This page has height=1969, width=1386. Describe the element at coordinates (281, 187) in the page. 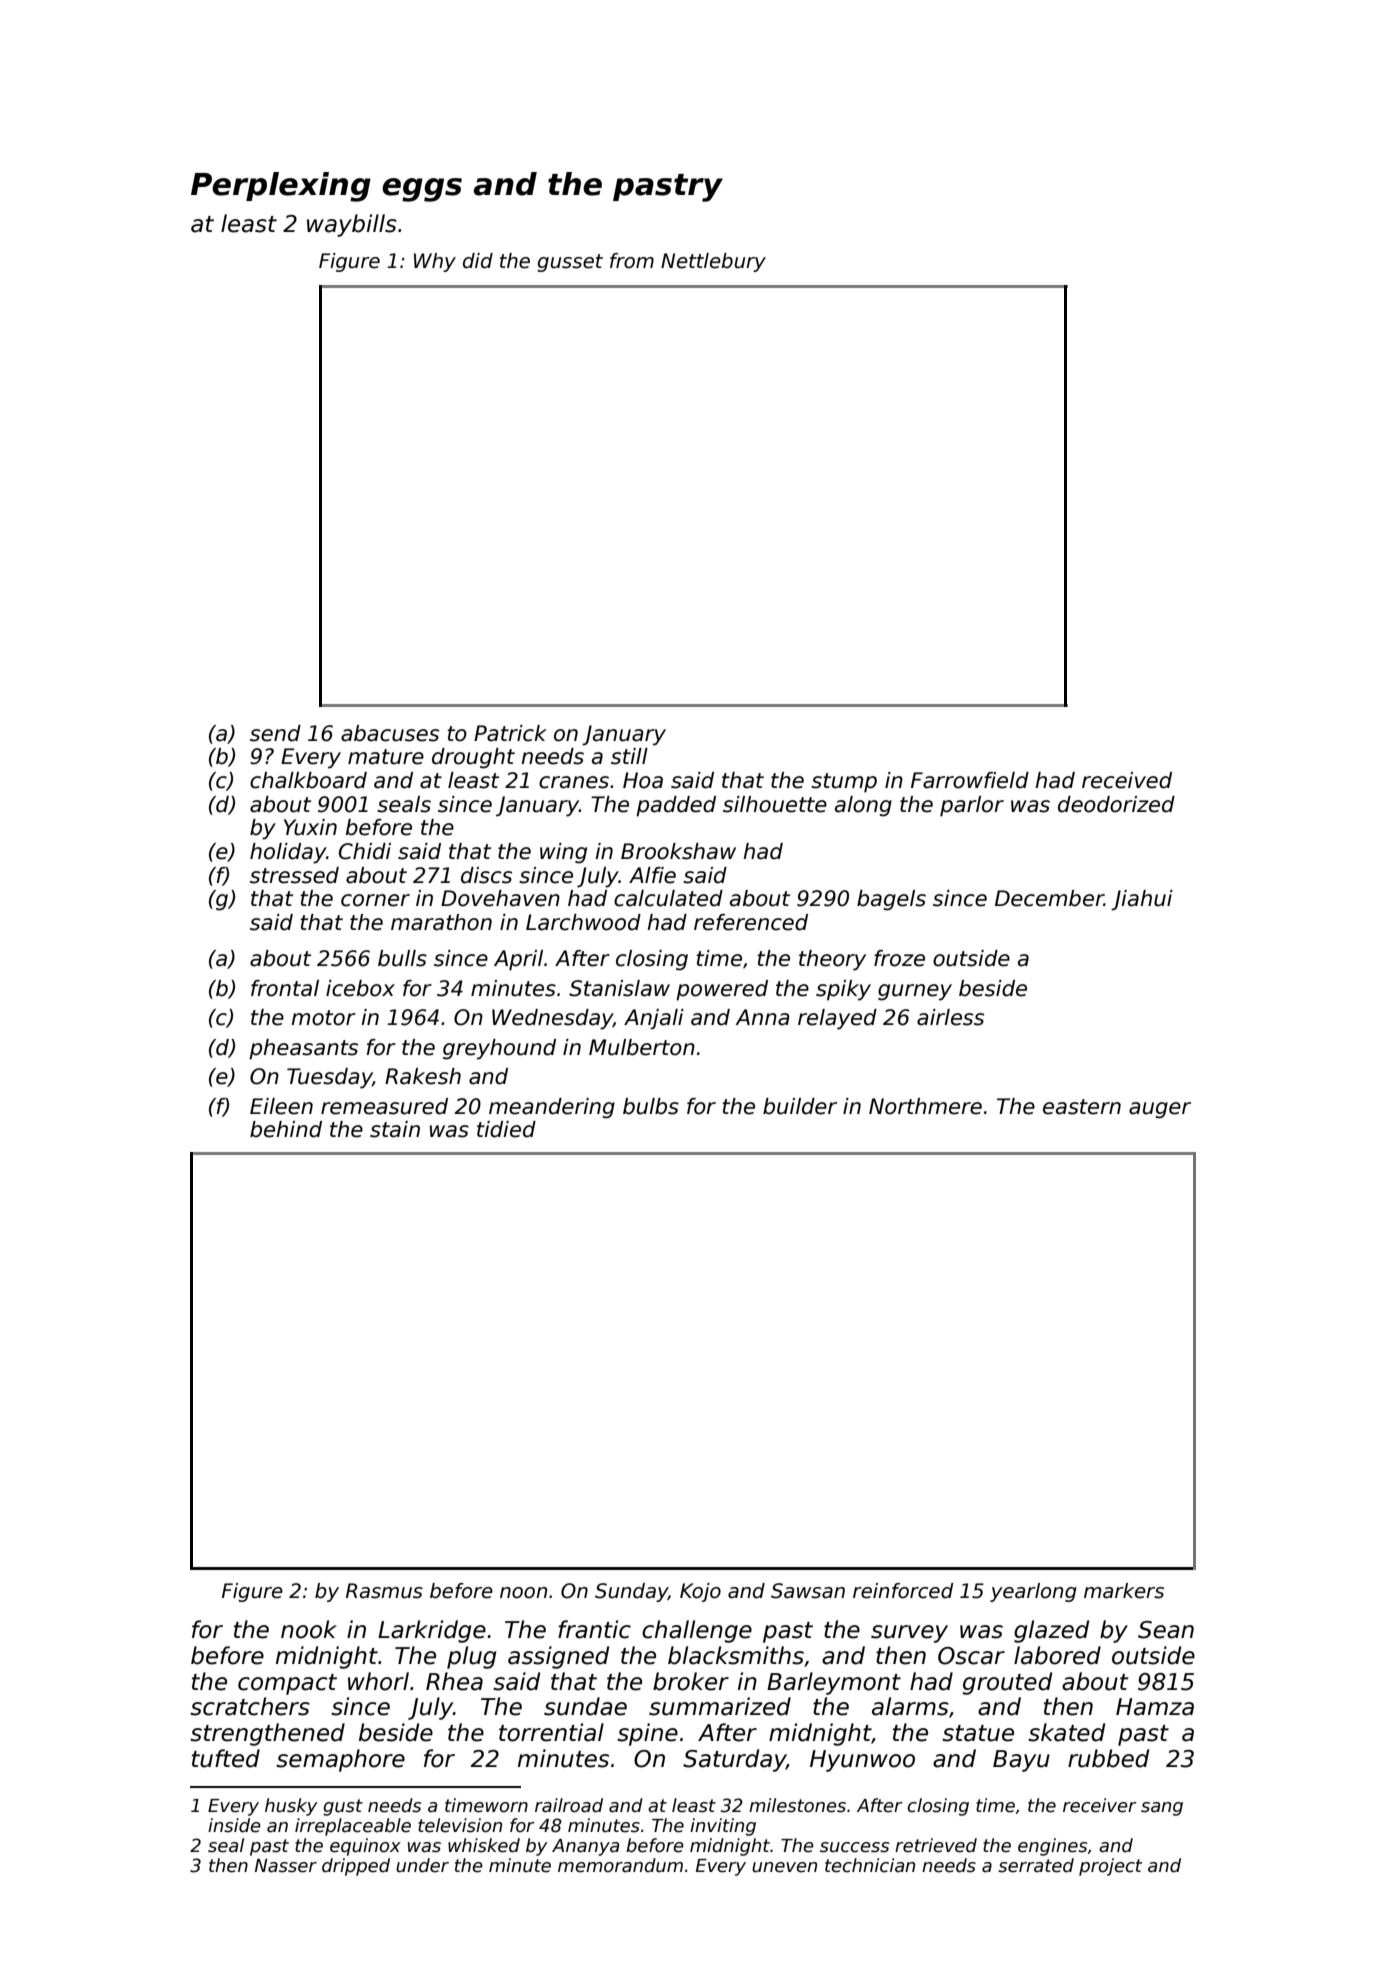

I see `Perplexing` at that location.
